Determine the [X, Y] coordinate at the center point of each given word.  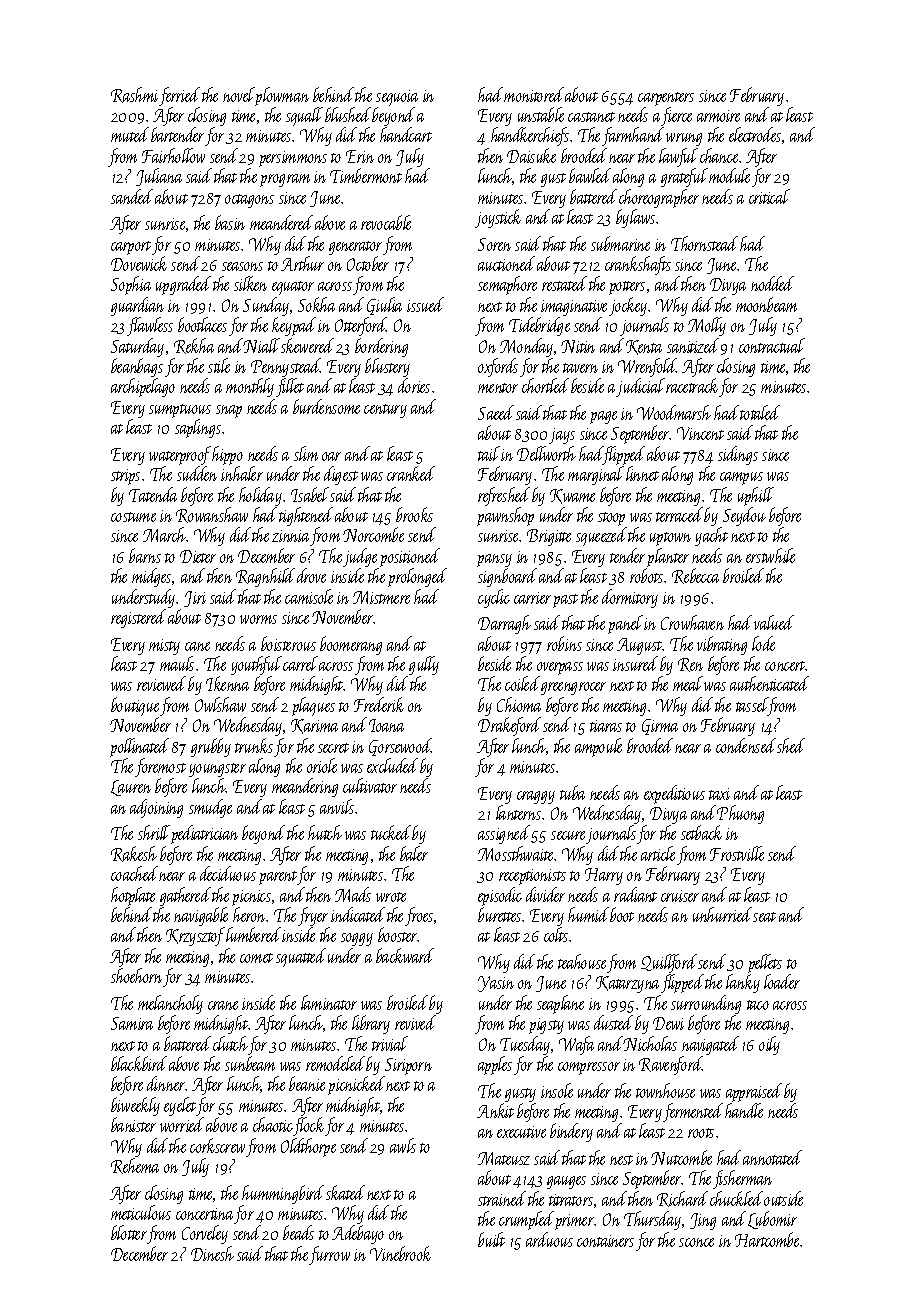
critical [769, 196]
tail [489, 453]
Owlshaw [220, 704]
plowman [282, 96]
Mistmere [381, 597]
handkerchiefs [530, 136]
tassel [752, 704]
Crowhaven [692, 622]
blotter [129, 1232]
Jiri [195, 599]
